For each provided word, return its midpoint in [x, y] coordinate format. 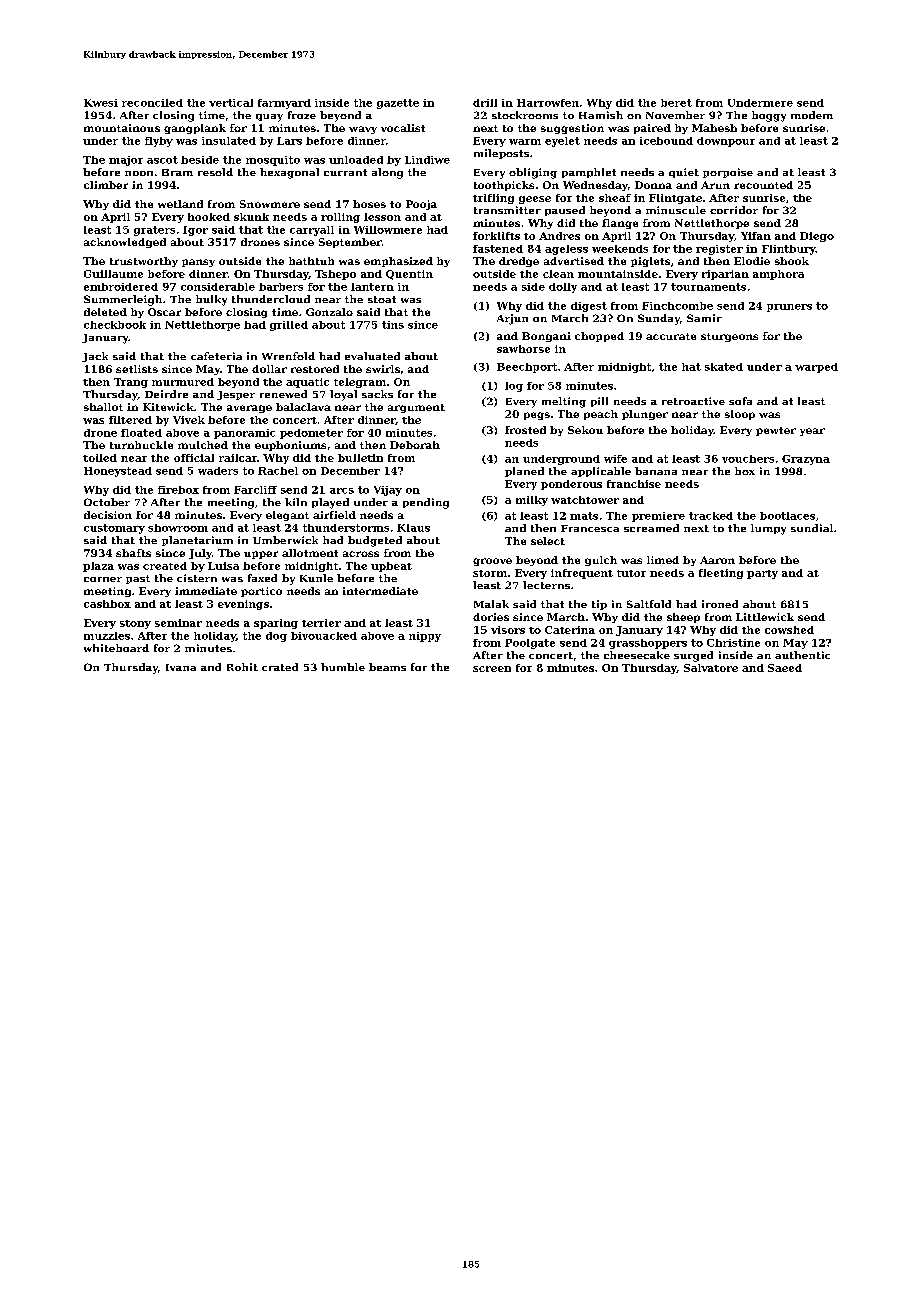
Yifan [756, 236]
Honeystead [118, 472]
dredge [519, 262]
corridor [734, 210]
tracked [711, 516]
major [126, 161]
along [387, 173]
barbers [281, 287]
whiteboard [116, 648]
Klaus [413, 528]
